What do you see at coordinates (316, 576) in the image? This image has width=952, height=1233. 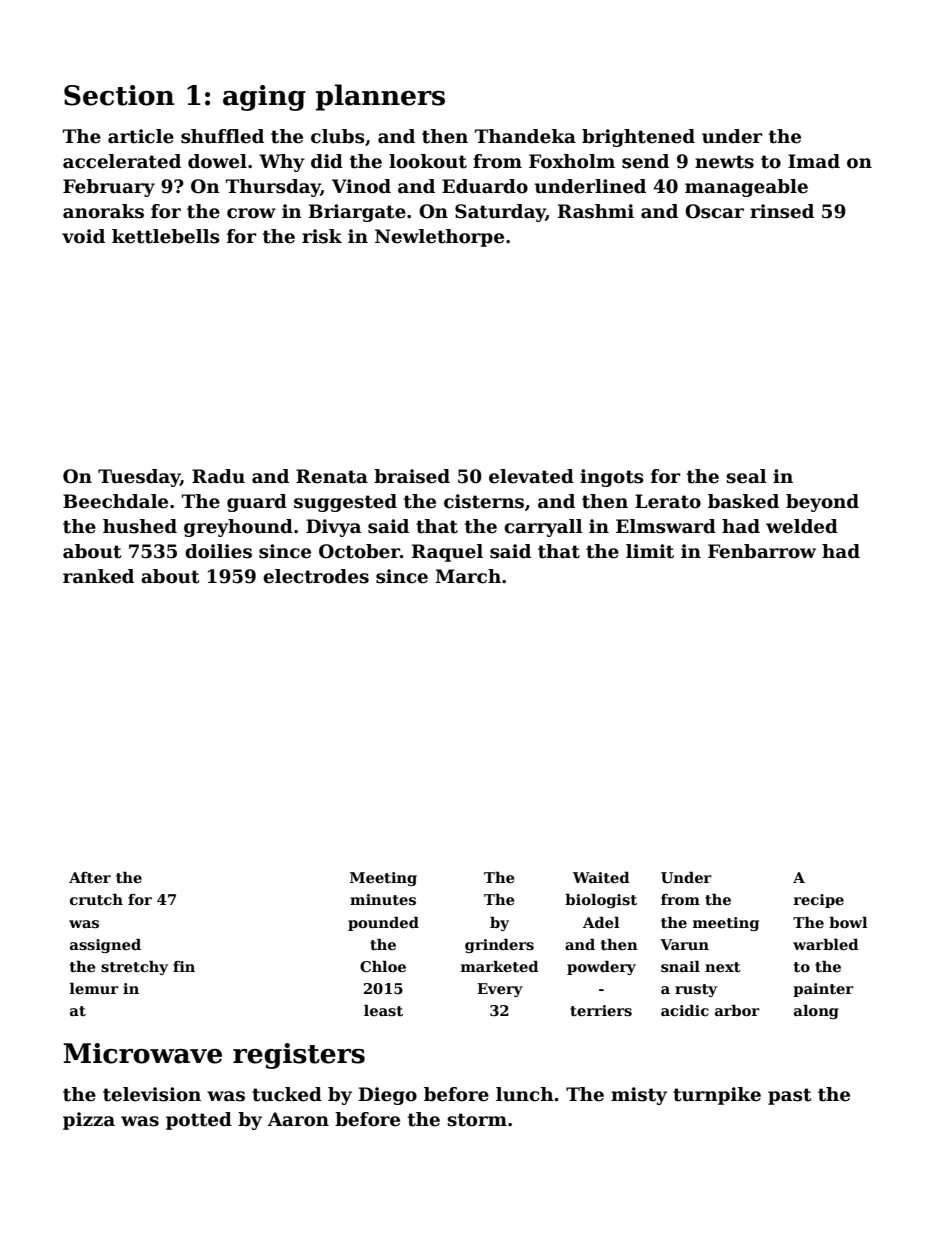 I see `electrodes` at bounding box center [316, 576].
